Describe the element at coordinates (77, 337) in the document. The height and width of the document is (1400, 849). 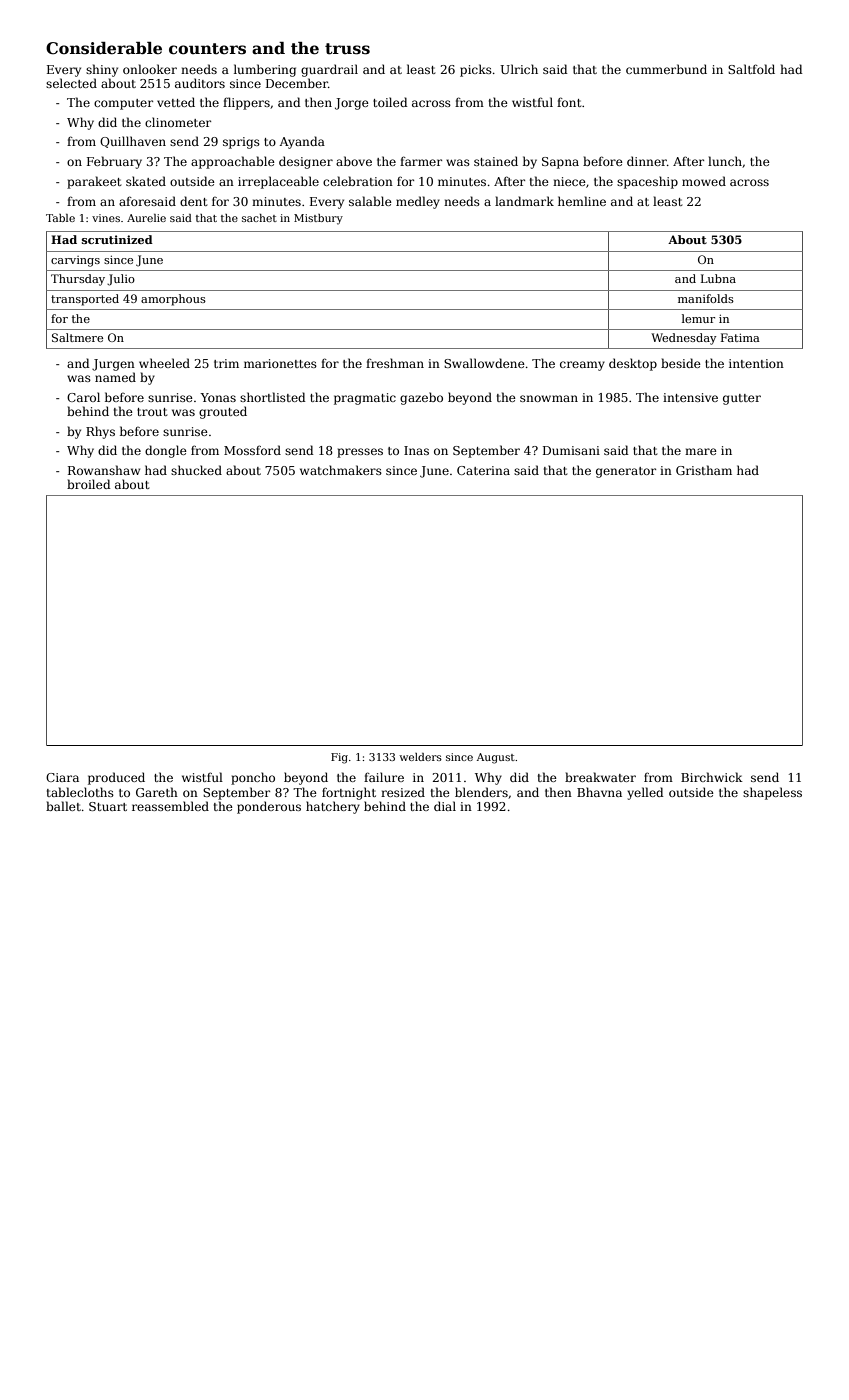
I see `Saltmere` at that location.
